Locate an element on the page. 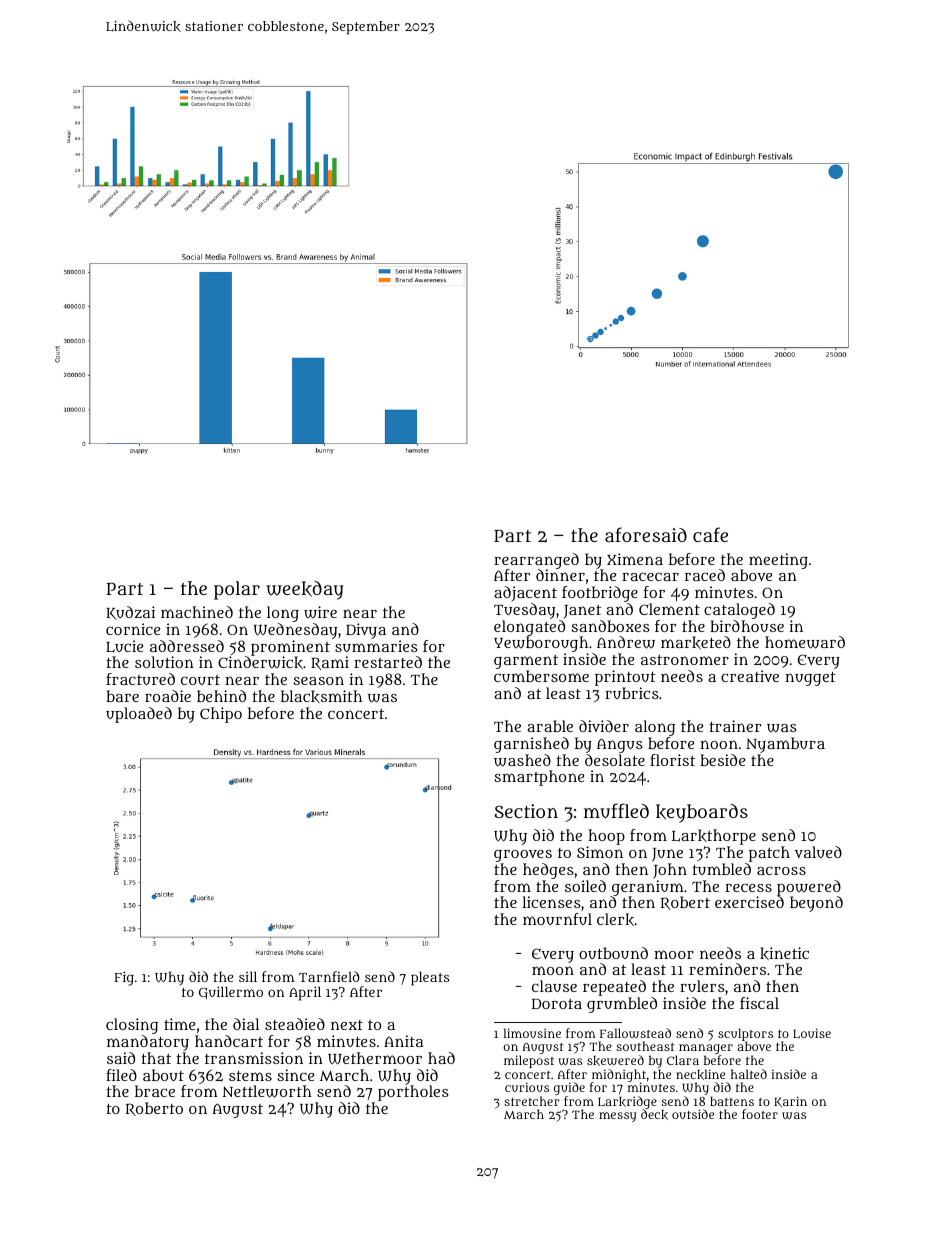 The image size is (952, 1233). adjacent is located at coordinates (525, 594).
